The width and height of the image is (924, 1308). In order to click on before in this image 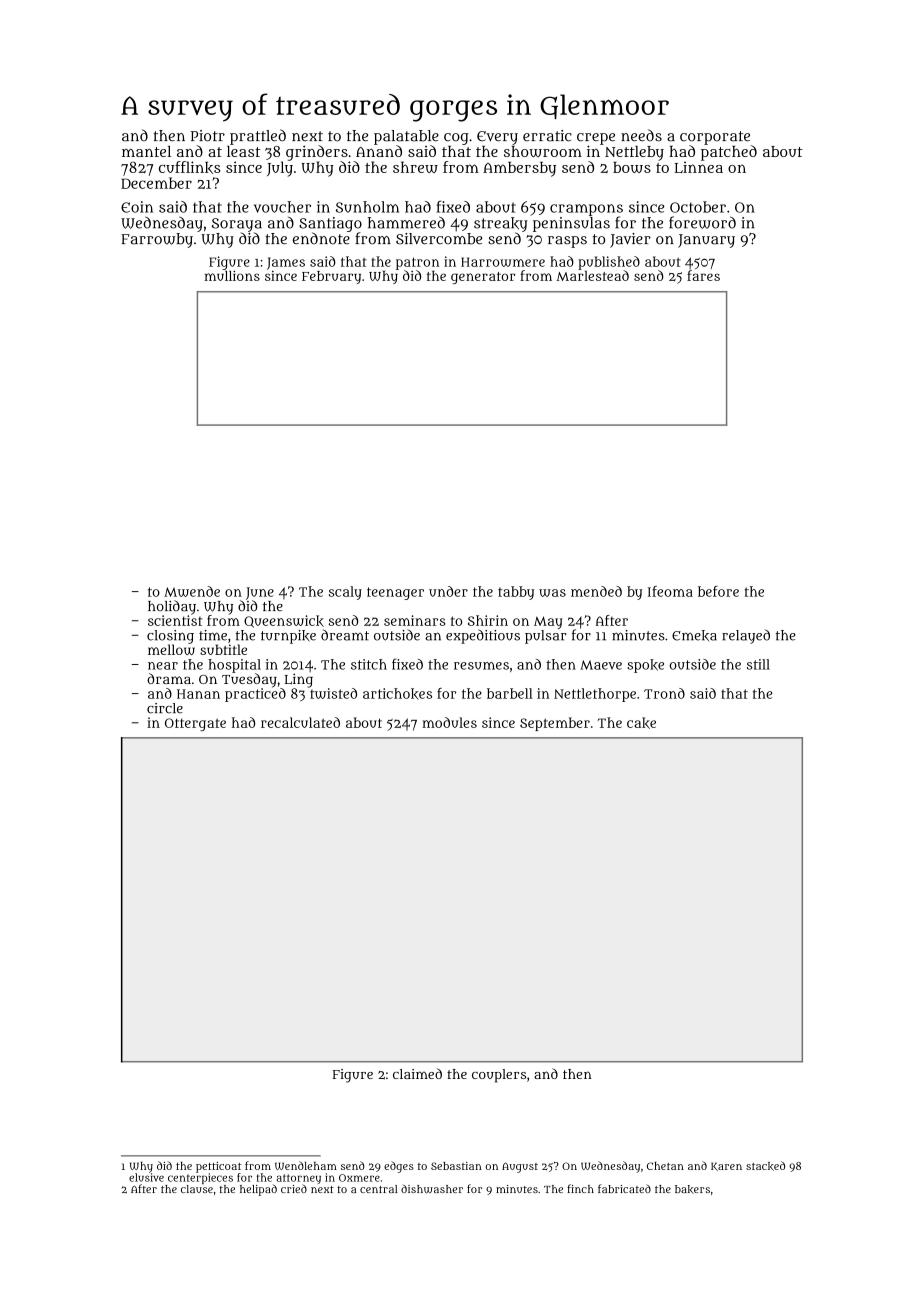, I will do `click(718, 591)`.
